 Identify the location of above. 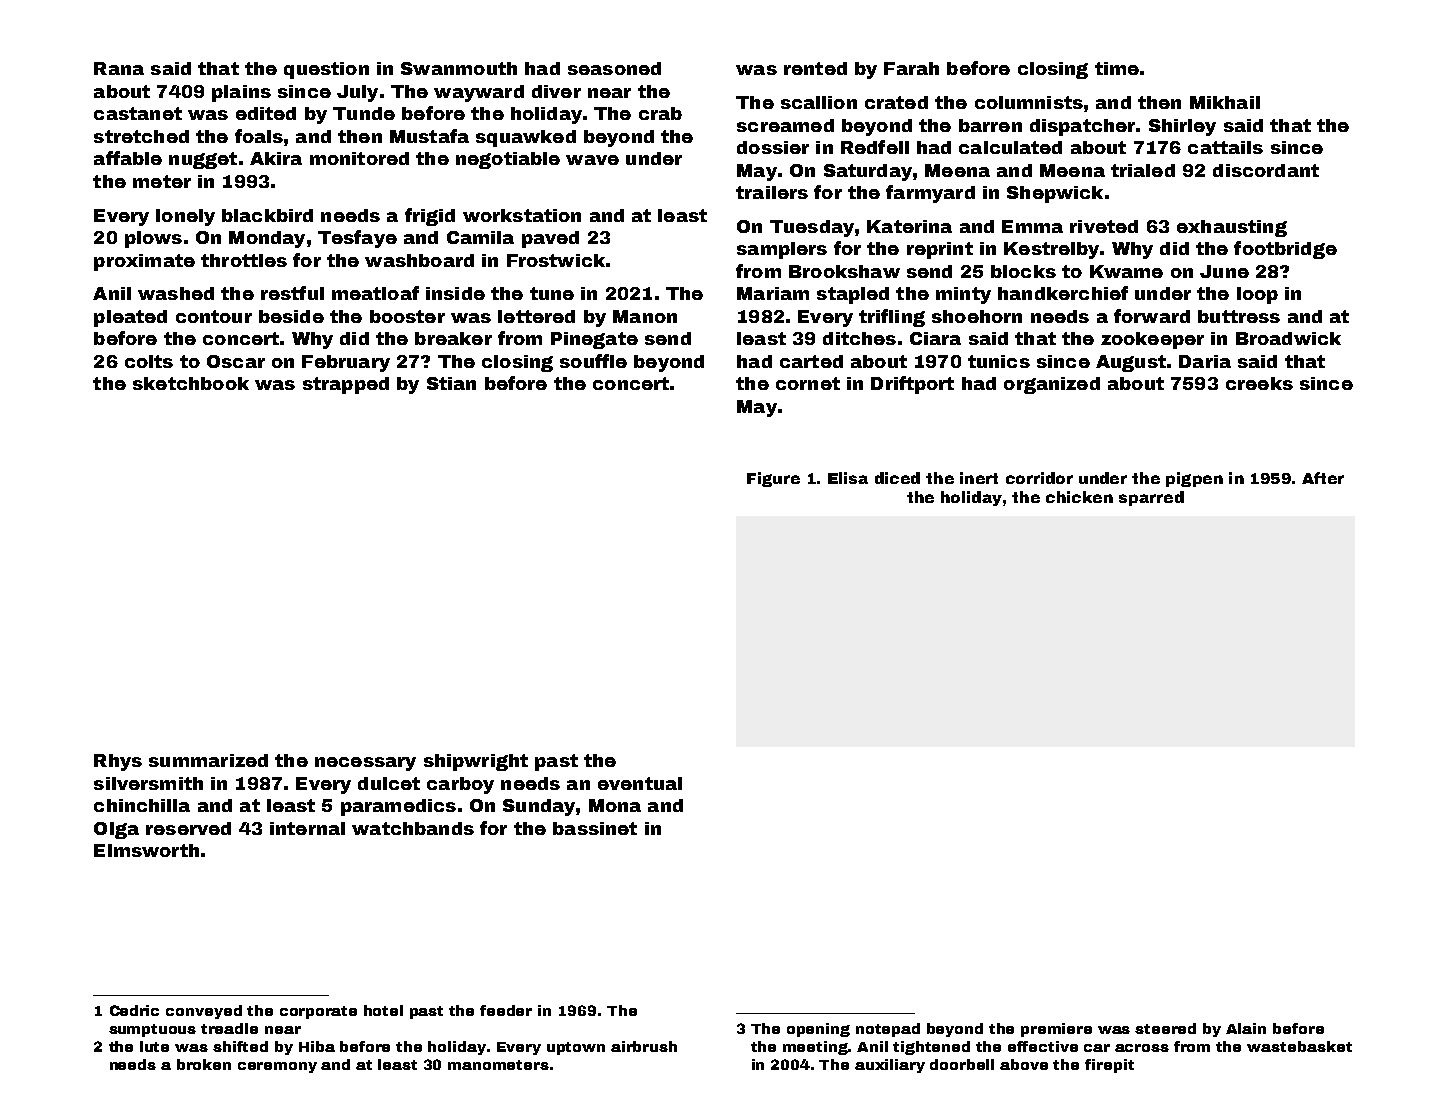
(1024, 1064).
